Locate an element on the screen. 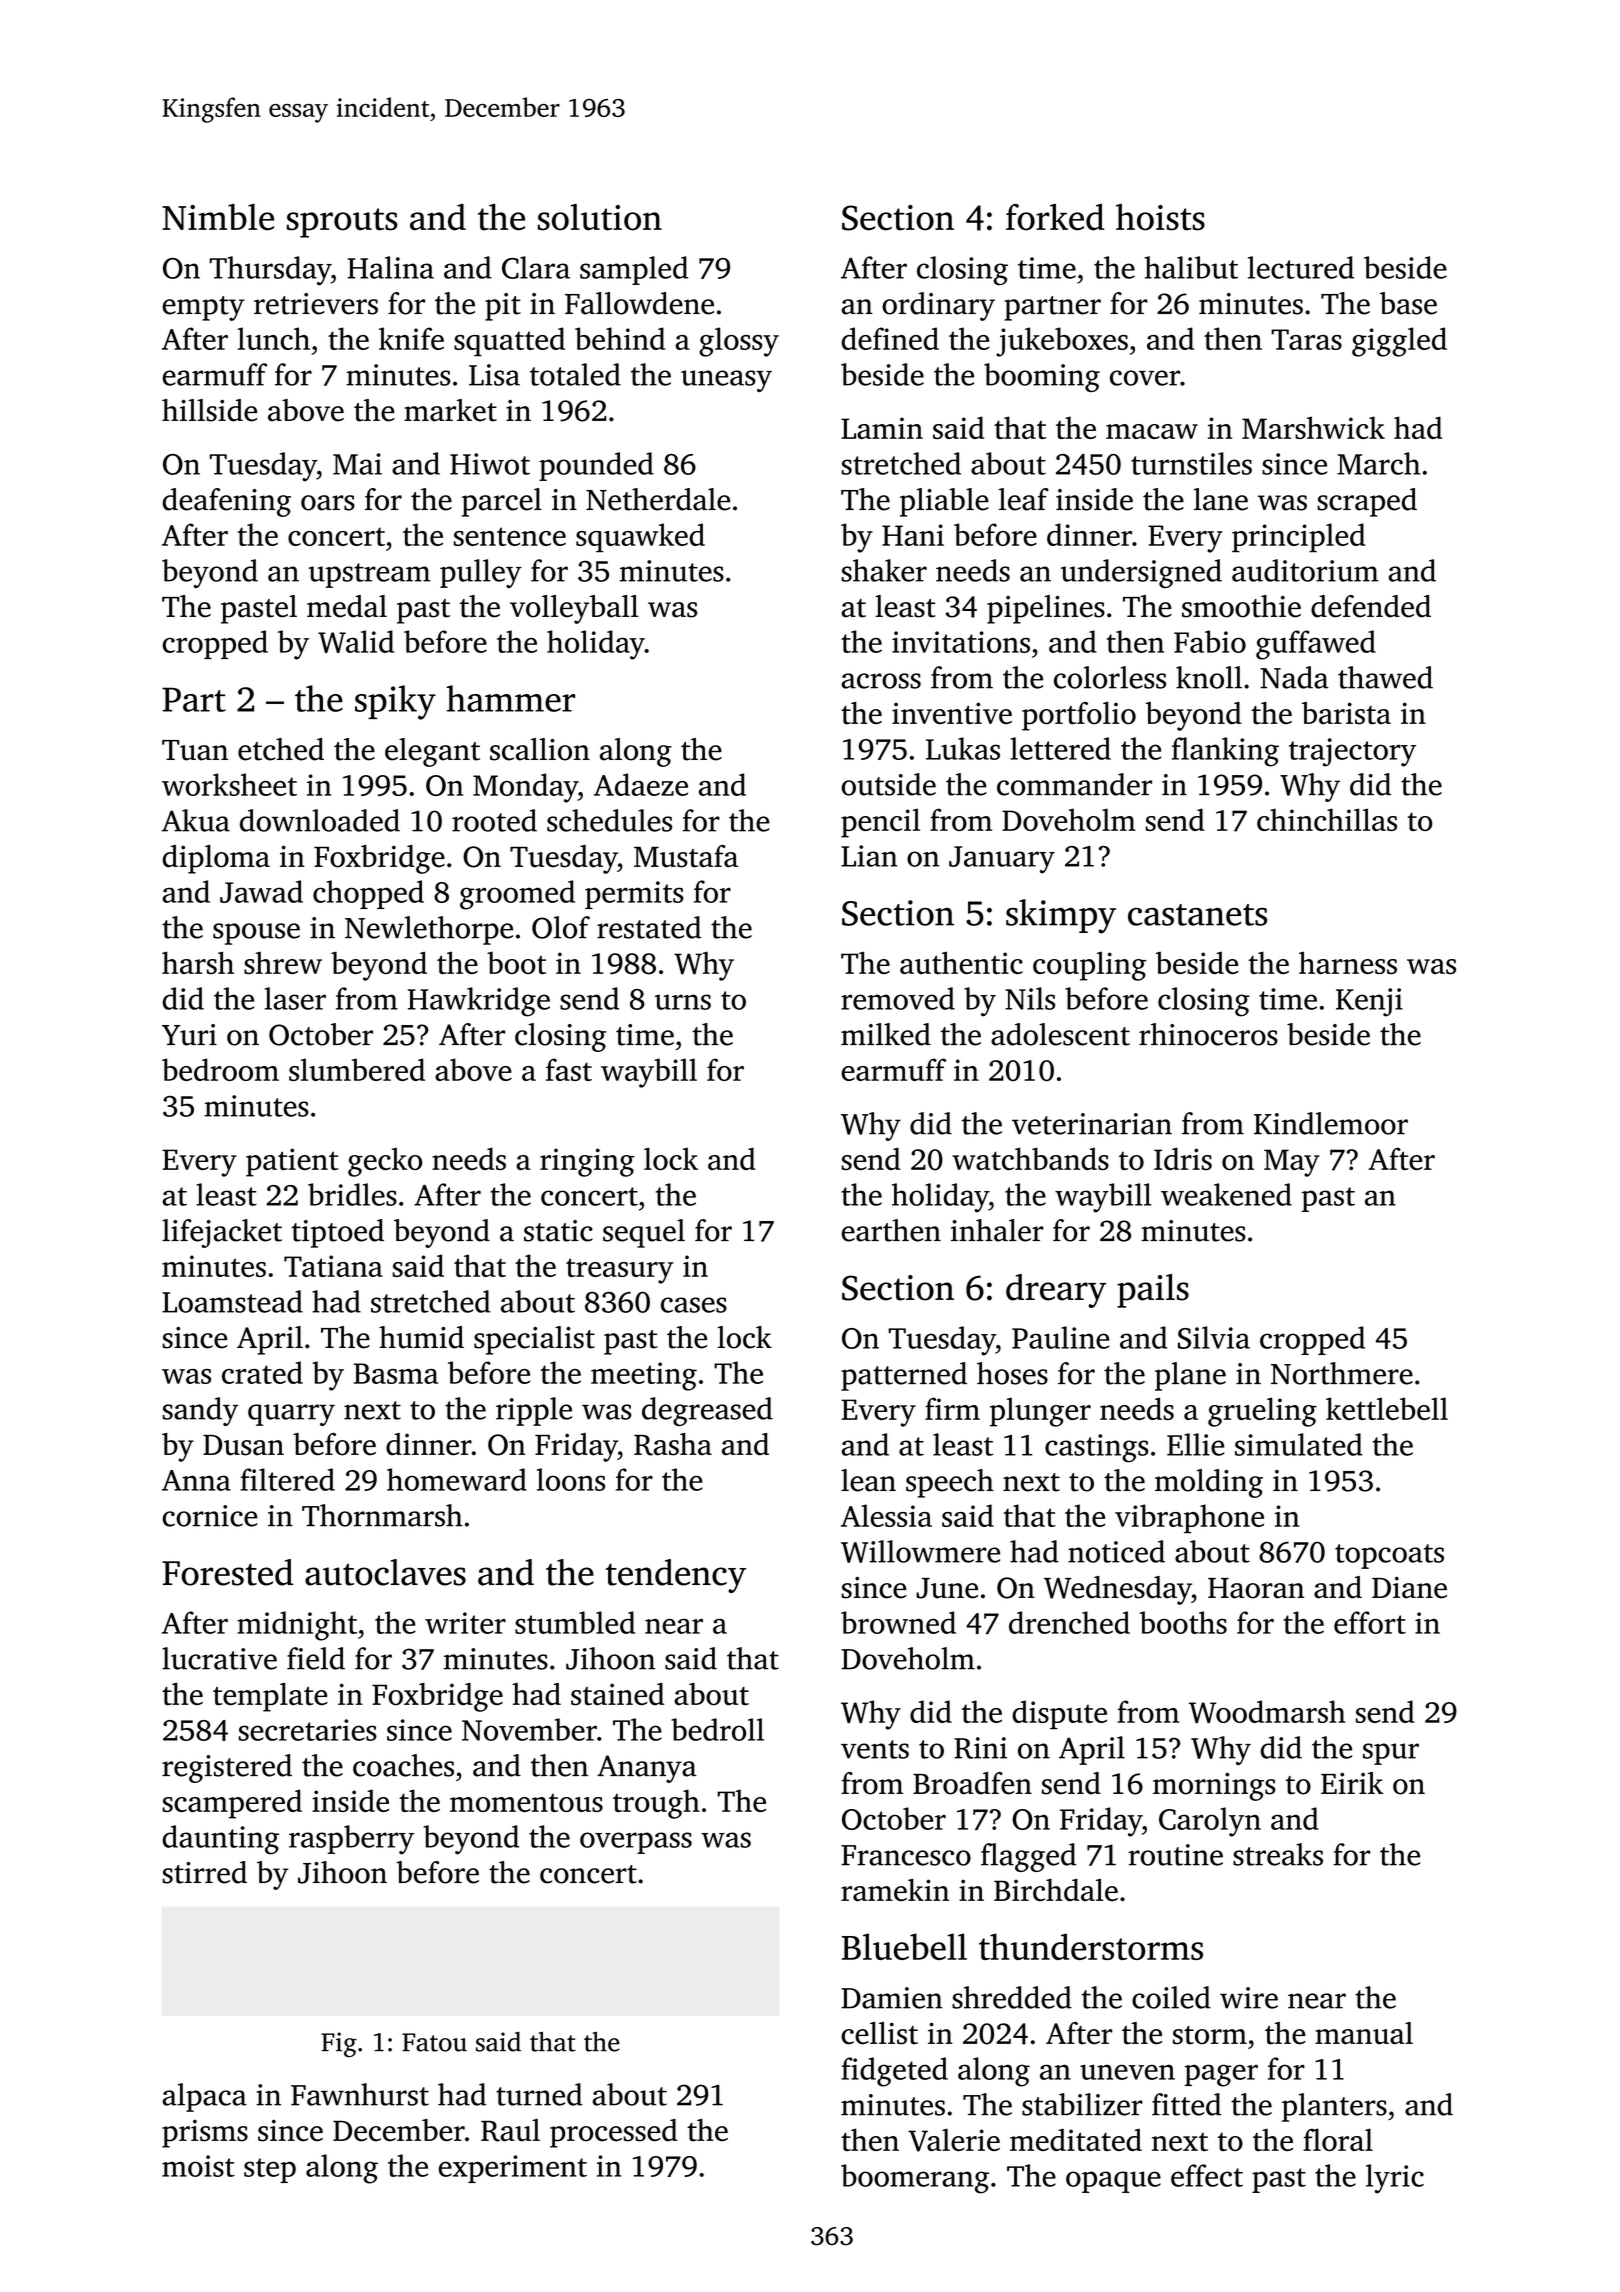  topcoats is located at coordinates (1389, 1556).
